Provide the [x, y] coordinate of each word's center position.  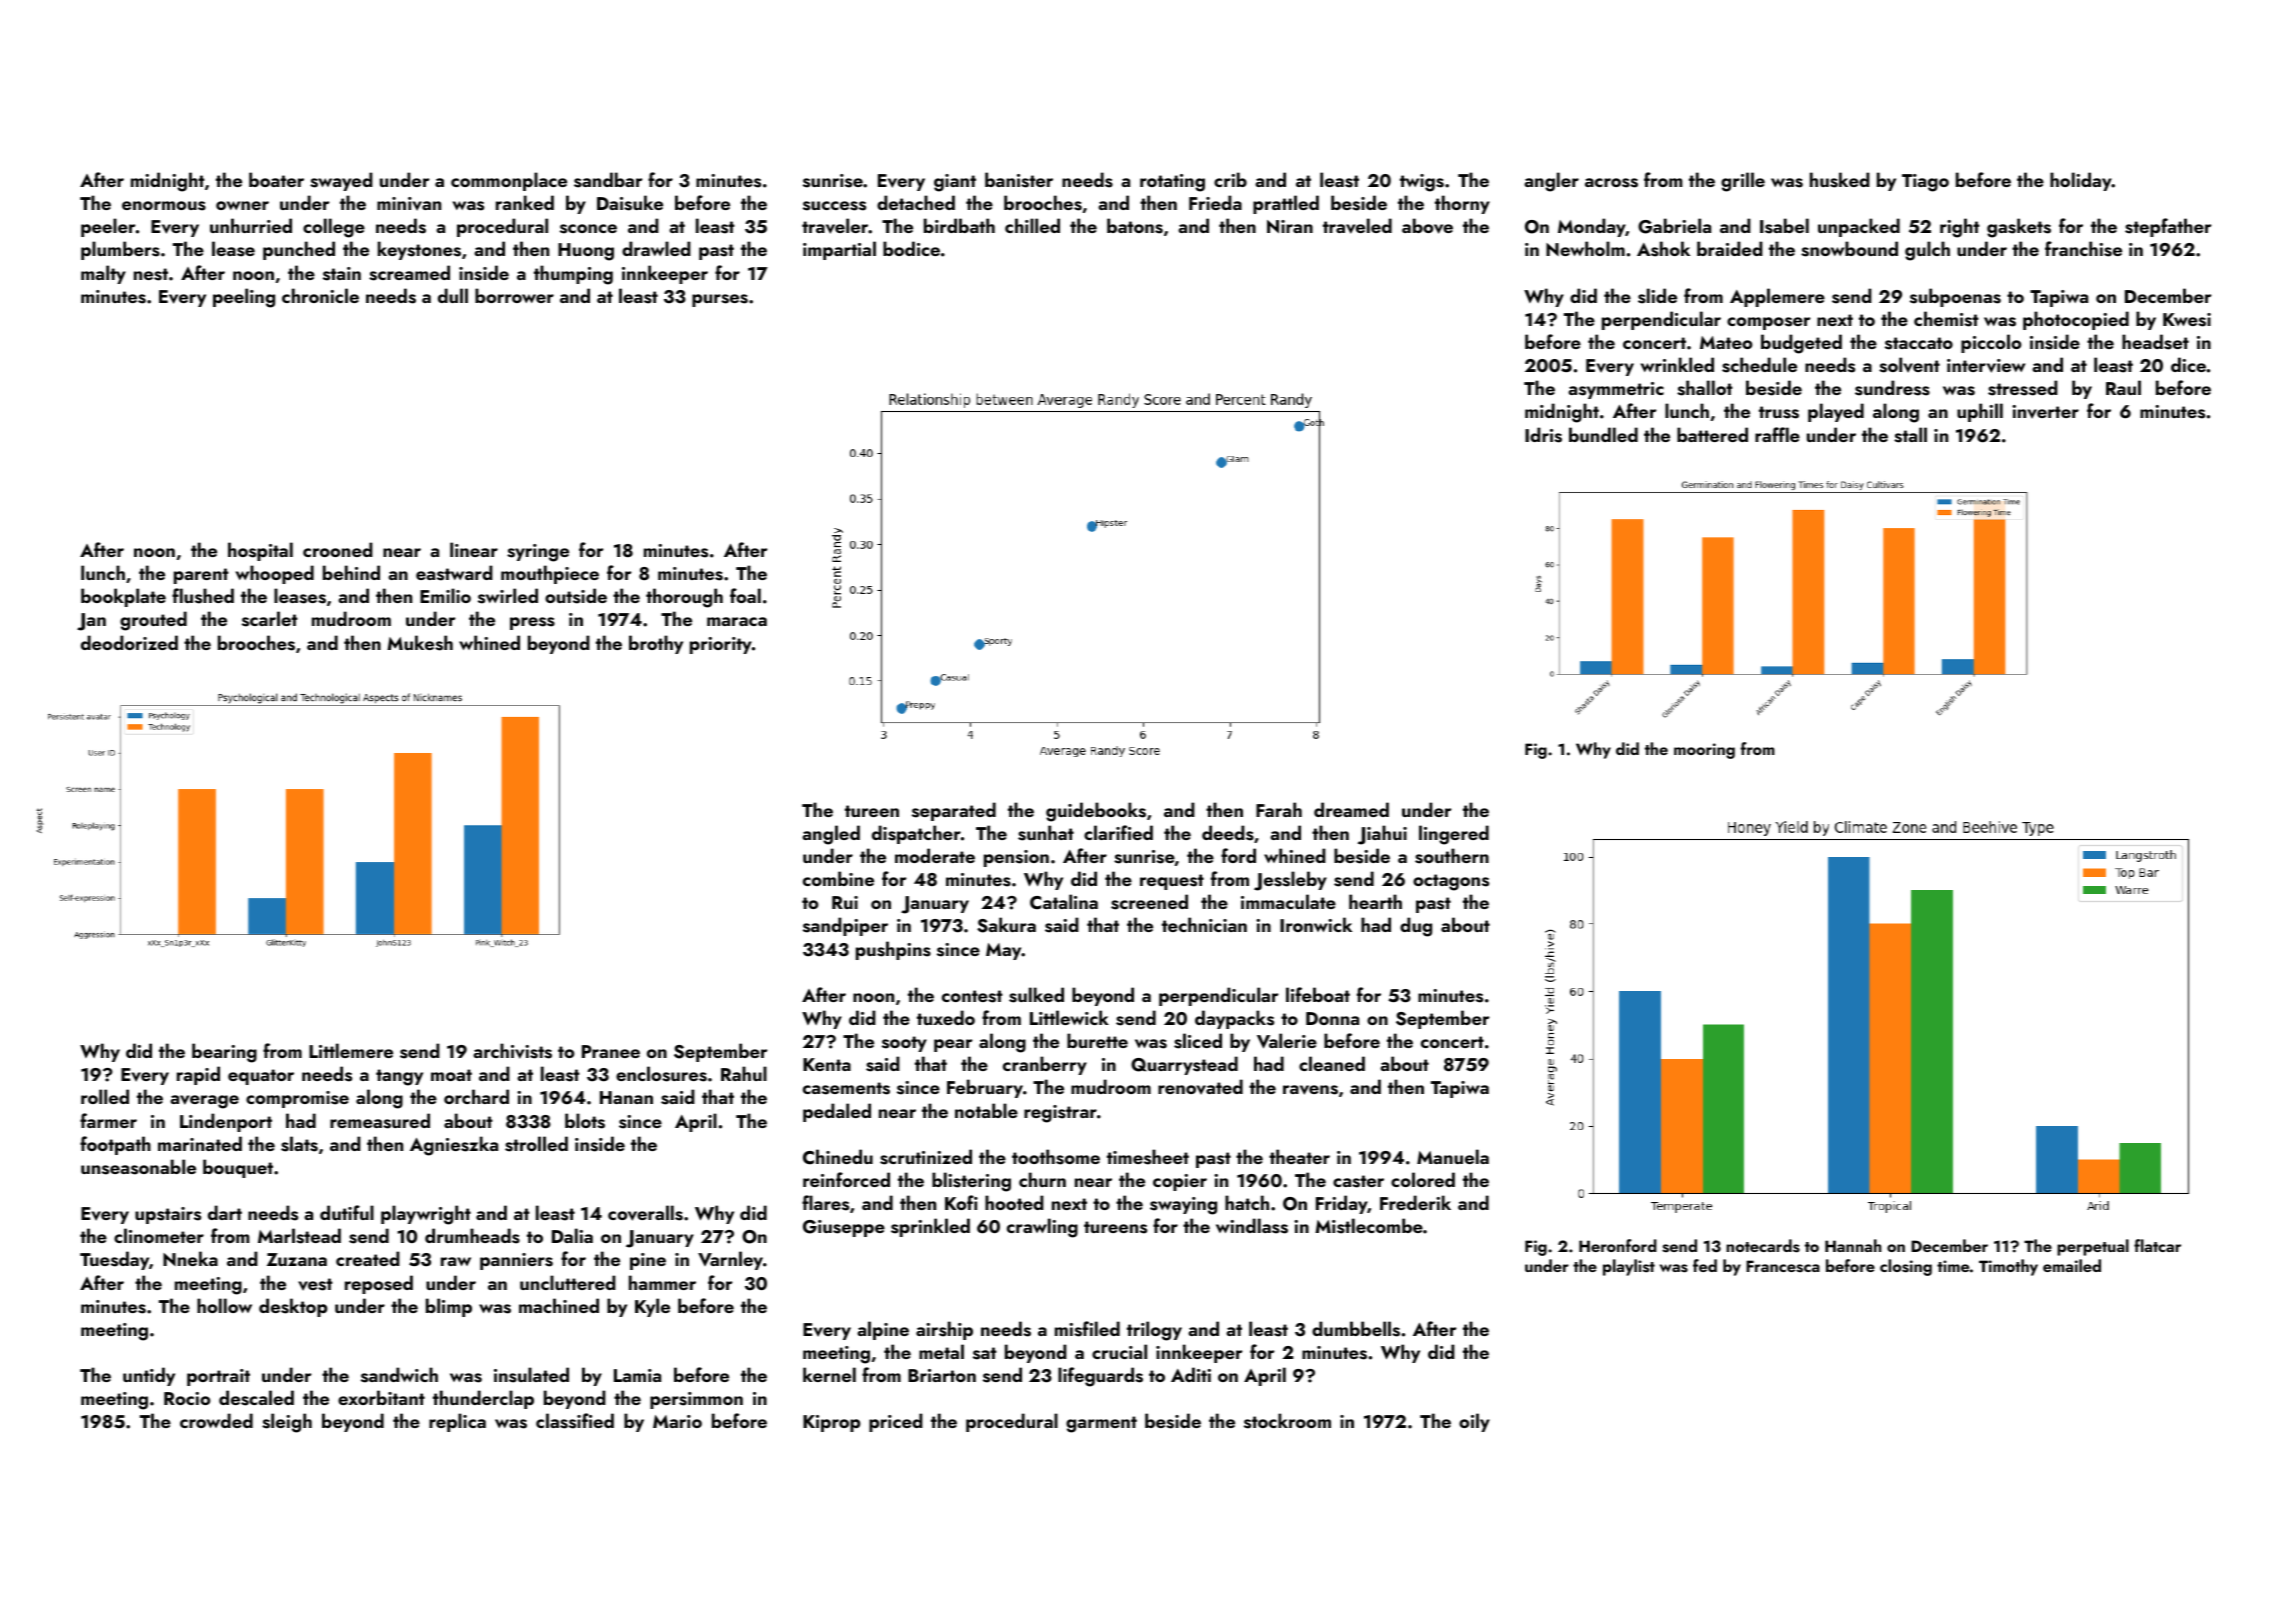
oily [1474, 1422]
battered [1712, 434]
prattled [1286, 204]
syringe [538, 553]
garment [1101, 1424]
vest [315, 1284]
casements [846, 1088]
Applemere [1777, 297]
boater [276, 179]
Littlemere [351, 1050]
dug [1416, 927]
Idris [1543, 435]
